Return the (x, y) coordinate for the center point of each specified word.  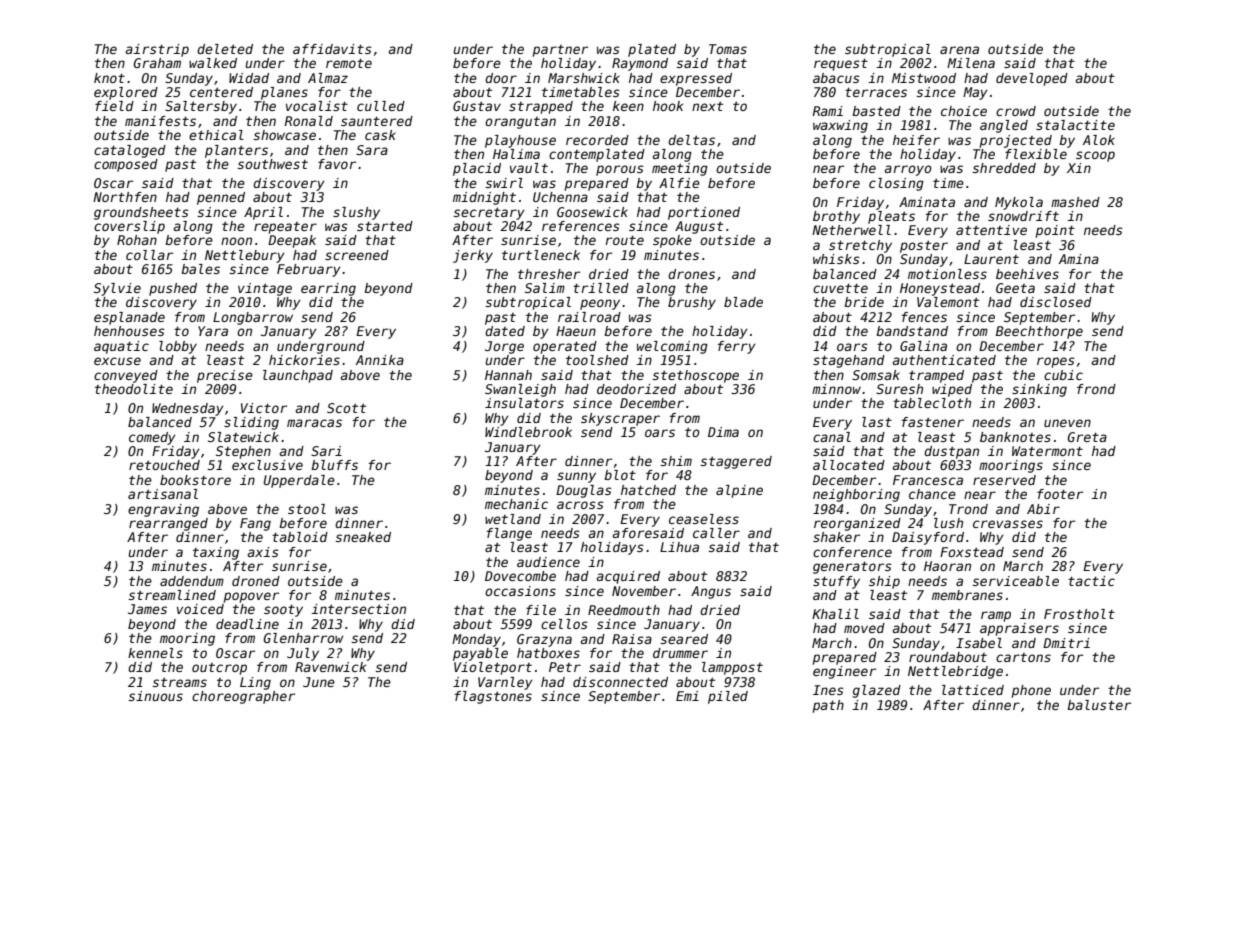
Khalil (835, 614)
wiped (952, 390)
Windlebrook (528, 432)
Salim (545, 288)
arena (959, 50)
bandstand (912, 331)
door (501, 78)
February (309, 270)
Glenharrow (304, 638)
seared (684, 639)
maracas (314, 423)
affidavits (332, 49)
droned (256, 581)
